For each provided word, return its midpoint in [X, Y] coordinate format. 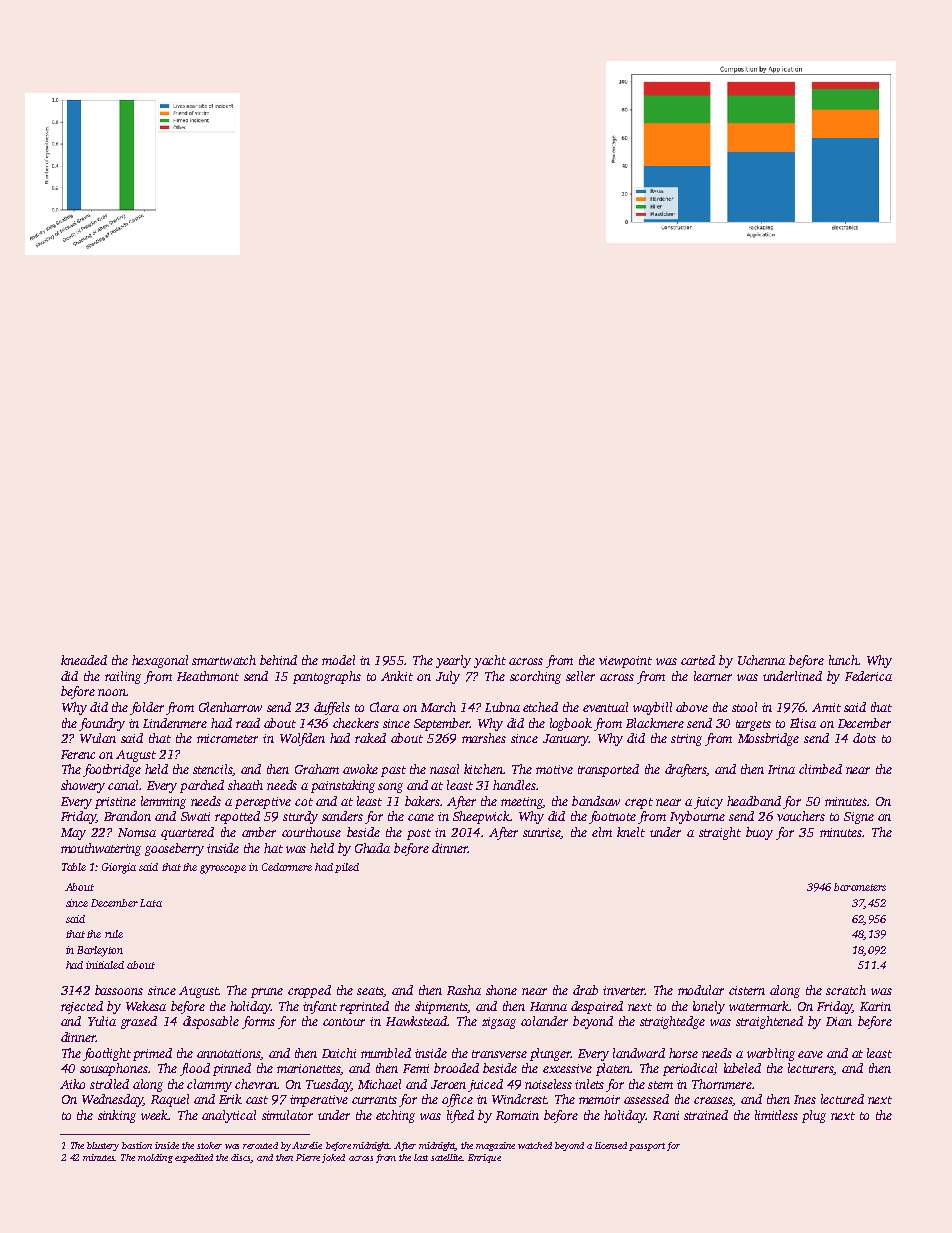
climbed [820, 769]
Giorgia [119, 868]
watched [535, 1145]
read [248, 723]
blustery [103, 1146]
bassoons [119, 990]
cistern [747, 990]
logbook [571, 724]
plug [814, 1116]
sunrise [542, 833]
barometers [860, 887]
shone [501, 990]
